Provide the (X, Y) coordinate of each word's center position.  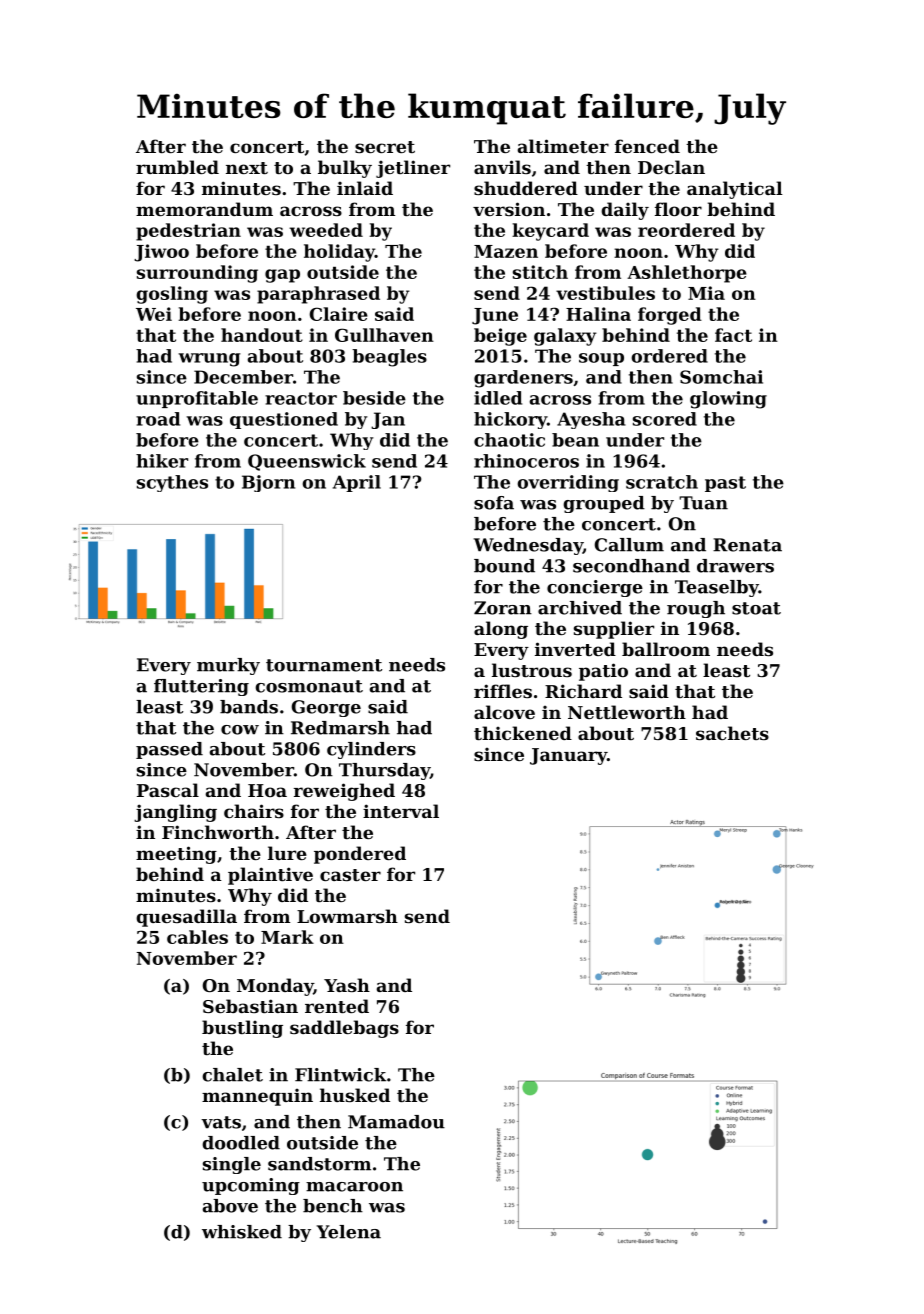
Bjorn (268, 483)
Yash (347, 985)
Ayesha (591, 420)
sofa (494, 503)
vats (221, 1122)
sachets (732, 733)
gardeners (523, 379)
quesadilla (186, 918)
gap (282, 276)
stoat (756, 608)
